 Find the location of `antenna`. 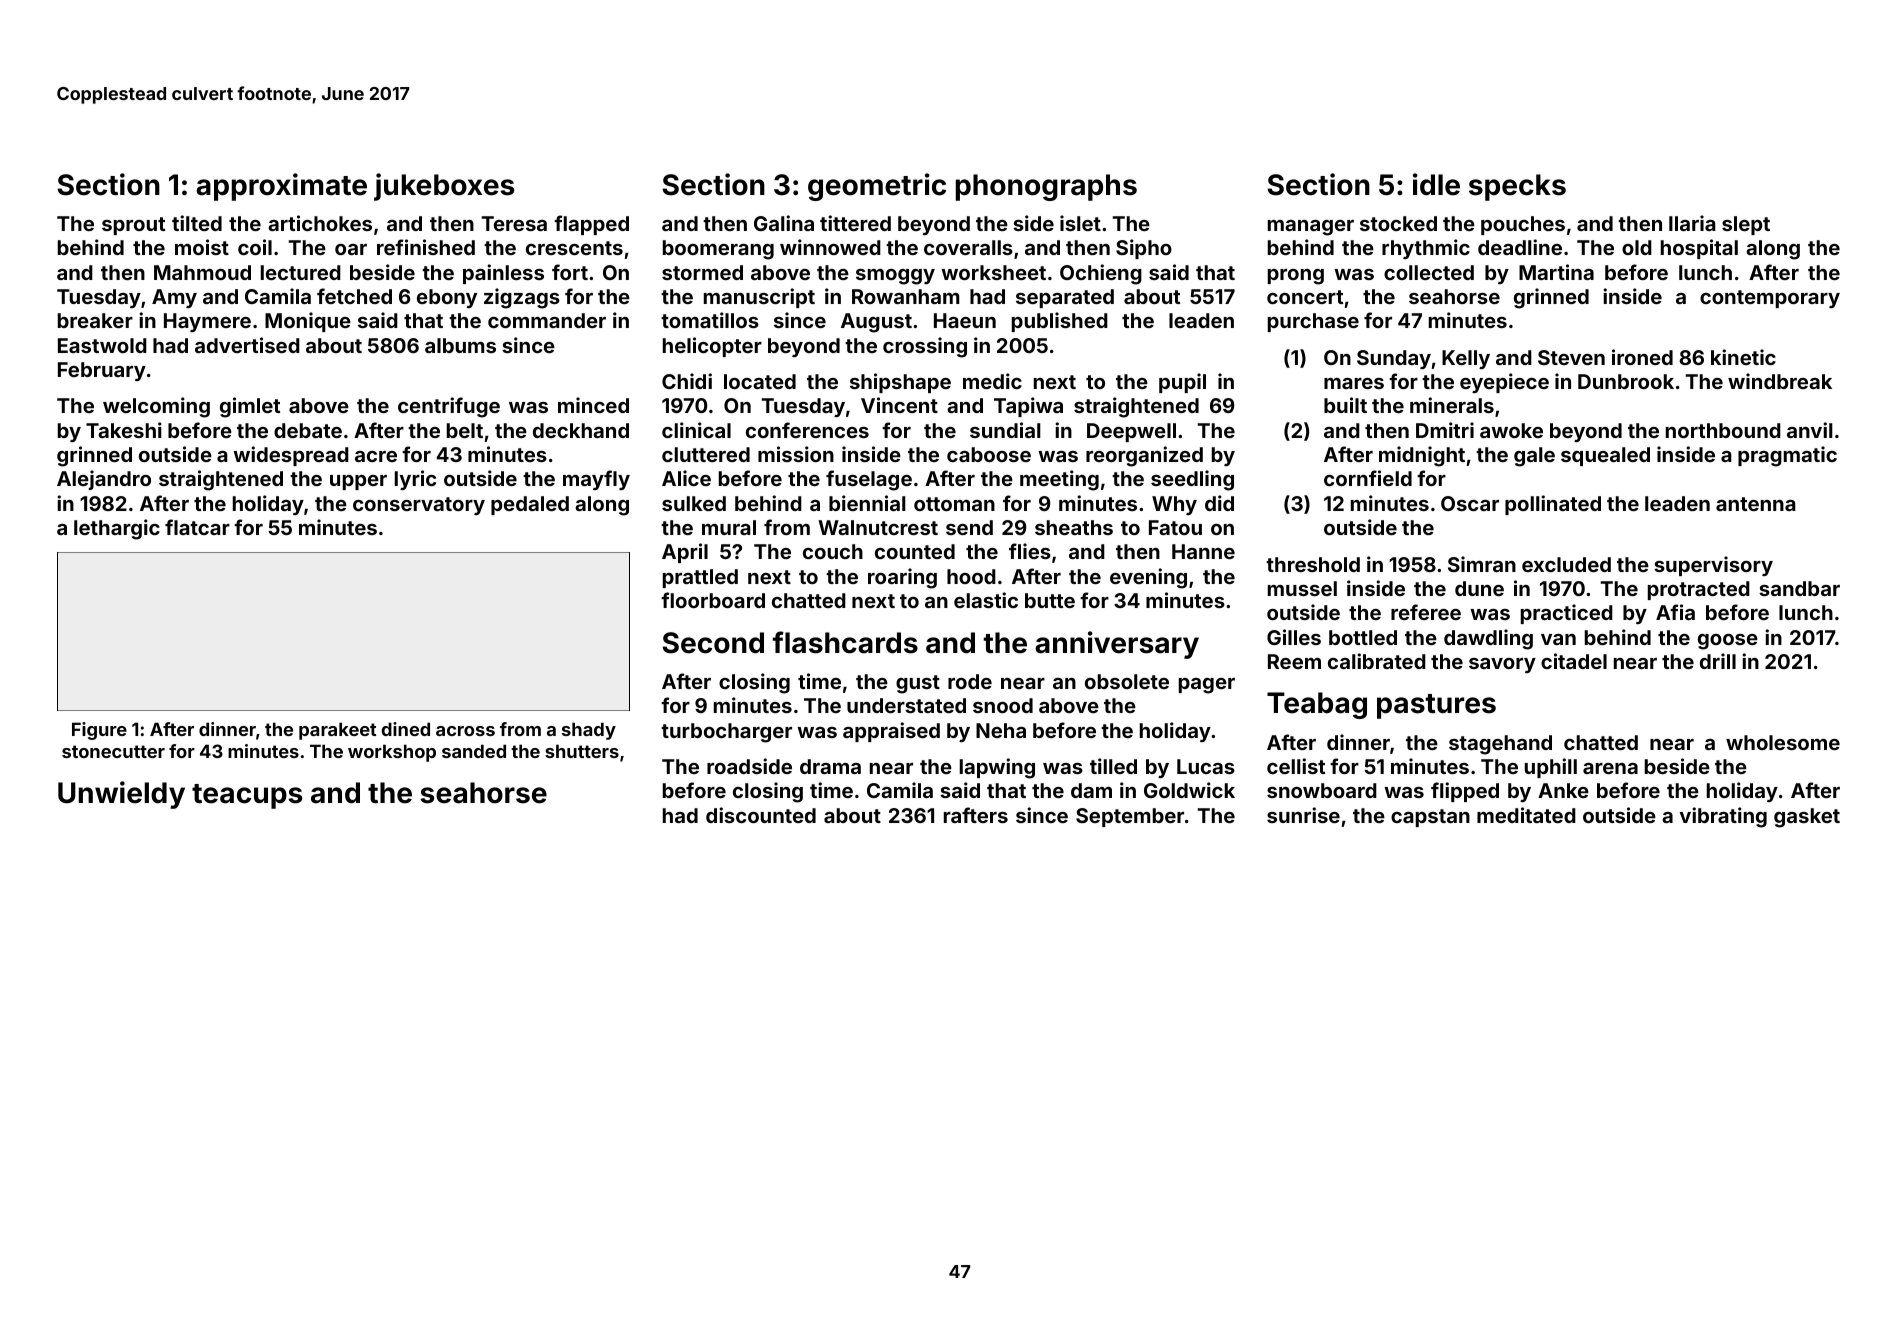

antenna is located at coordinates (1756, 504).
